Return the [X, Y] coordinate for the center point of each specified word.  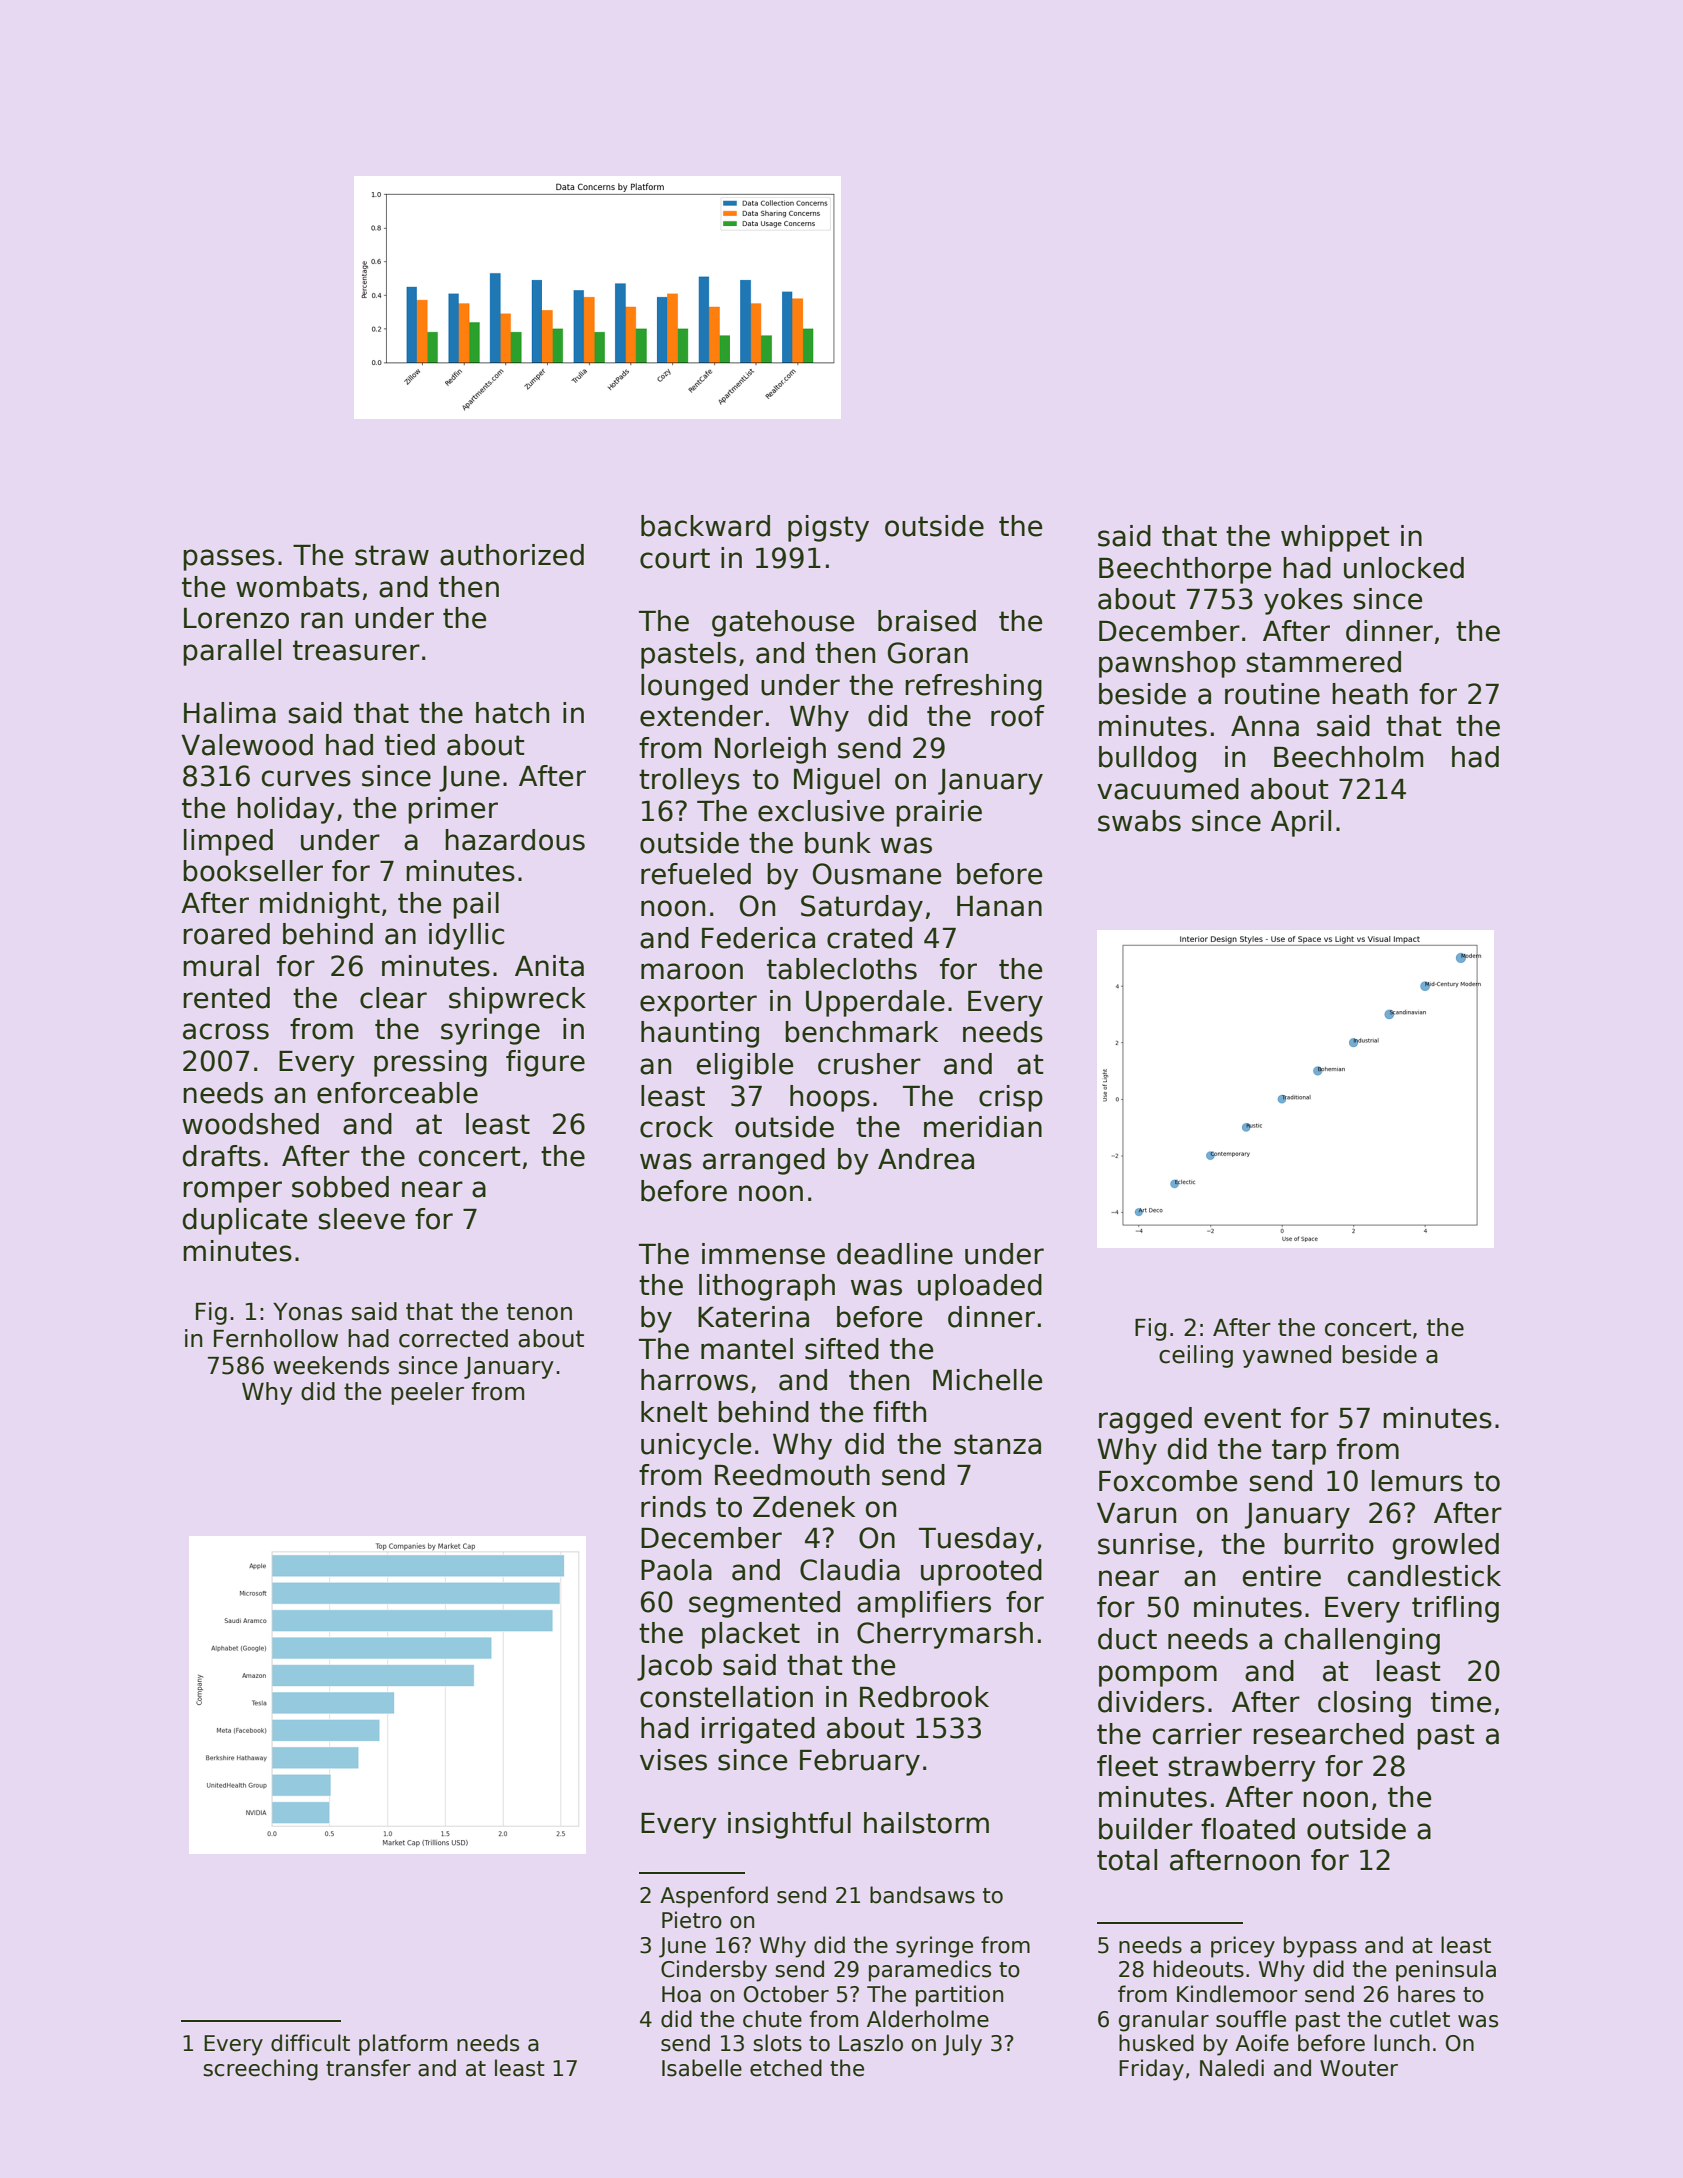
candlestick [1424, 1576]
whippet [1335, 538]
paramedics [930, 1971]
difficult [310, 2043]
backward [705, 526]
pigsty [828, 528]
